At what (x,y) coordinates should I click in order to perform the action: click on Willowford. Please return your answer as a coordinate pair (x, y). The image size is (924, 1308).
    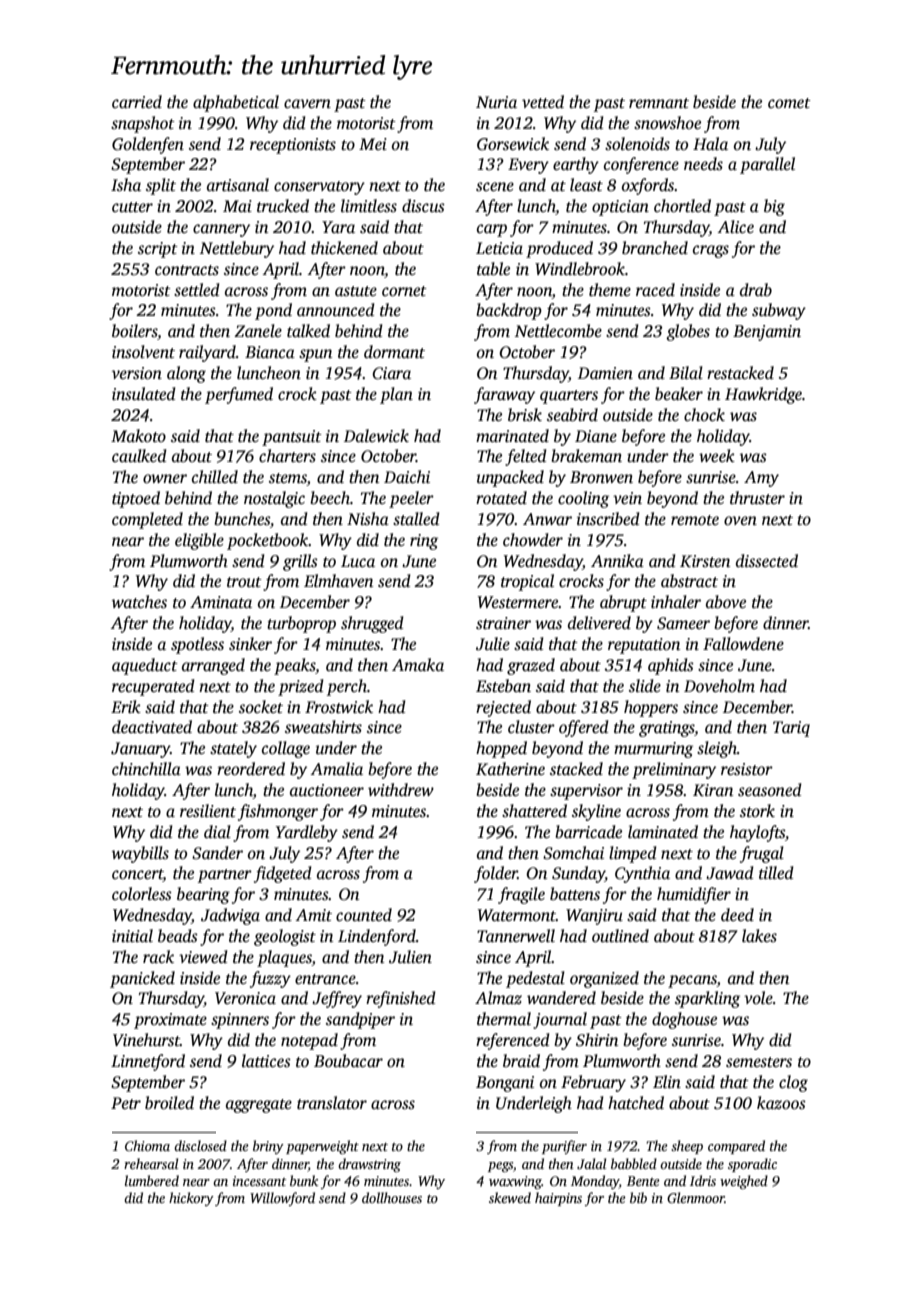
    Looking at the image, I should click on (282, 1199).
